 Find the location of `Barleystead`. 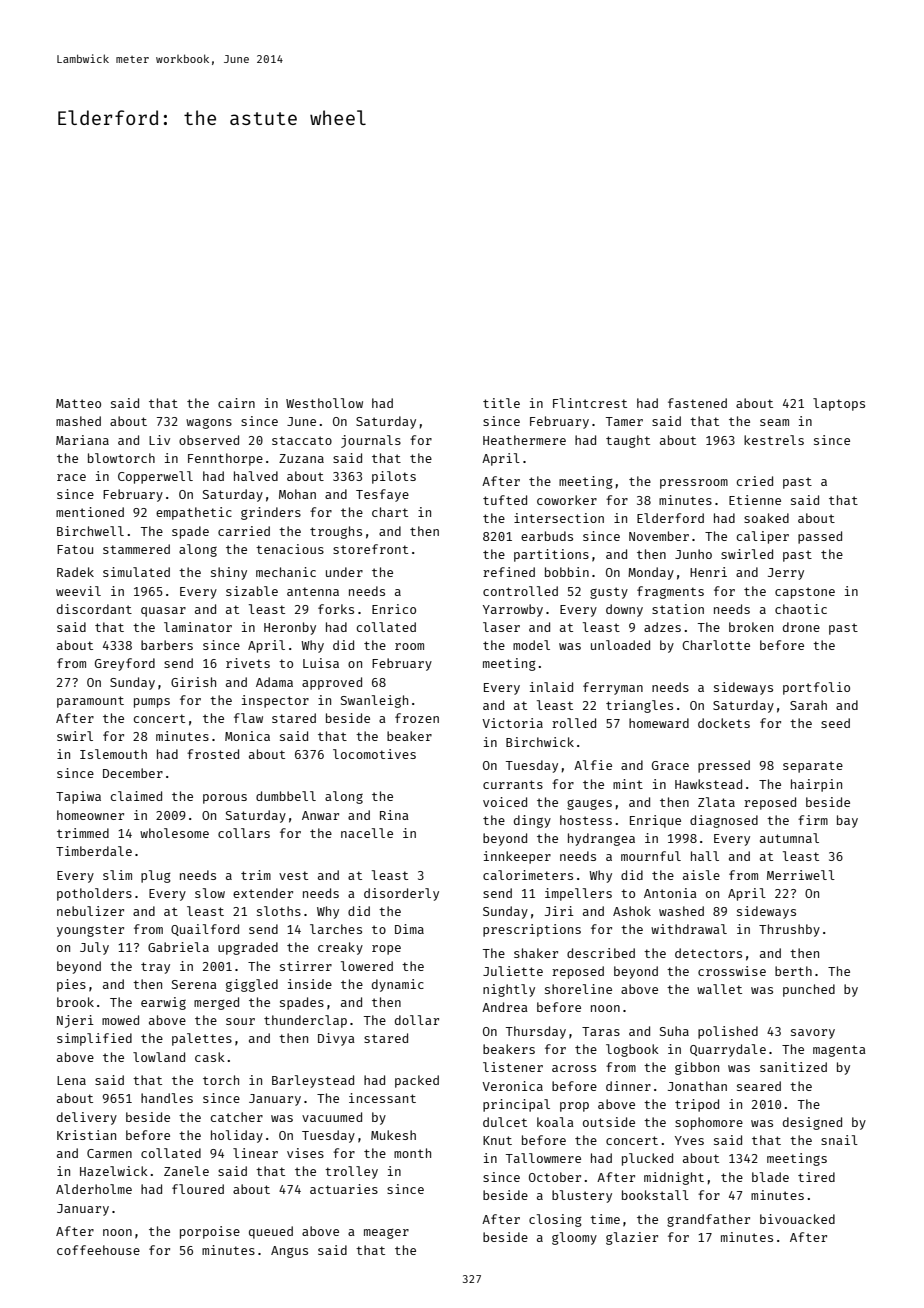

Barleystead is located at coordinates (313, 1081).
